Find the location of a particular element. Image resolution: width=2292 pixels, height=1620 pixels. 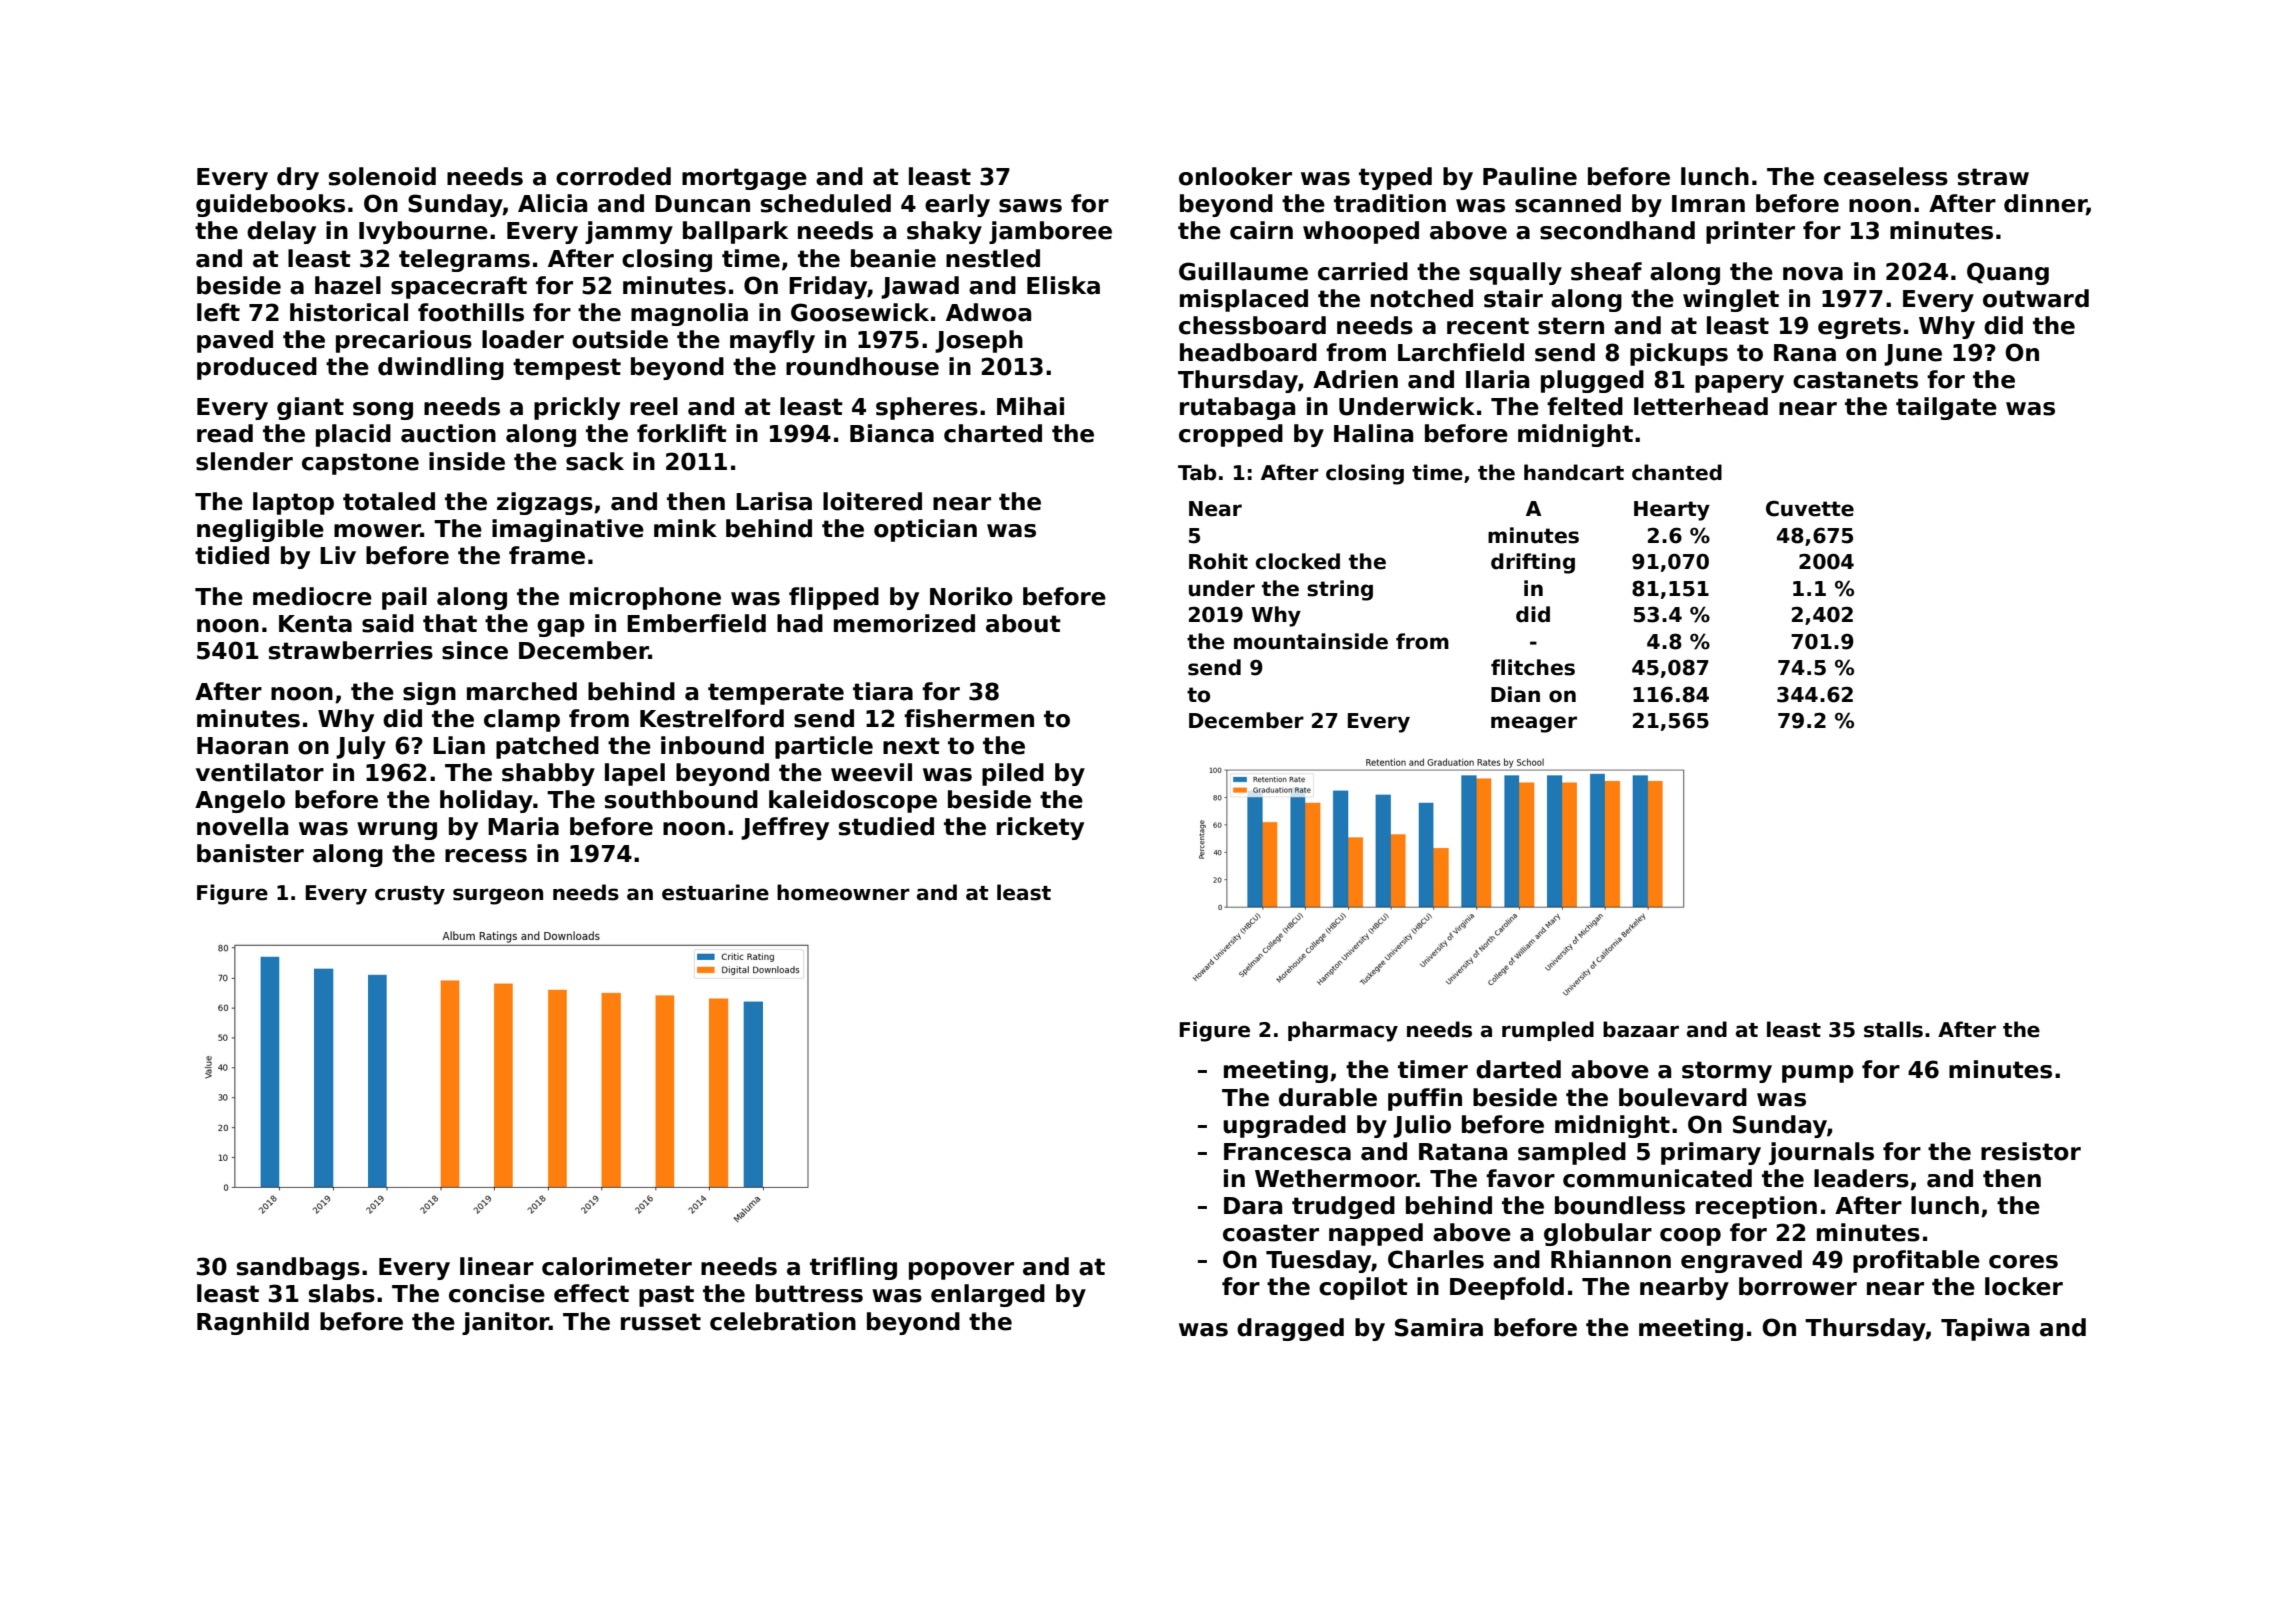

ceaseless is located at coordinates (1886, 176).
